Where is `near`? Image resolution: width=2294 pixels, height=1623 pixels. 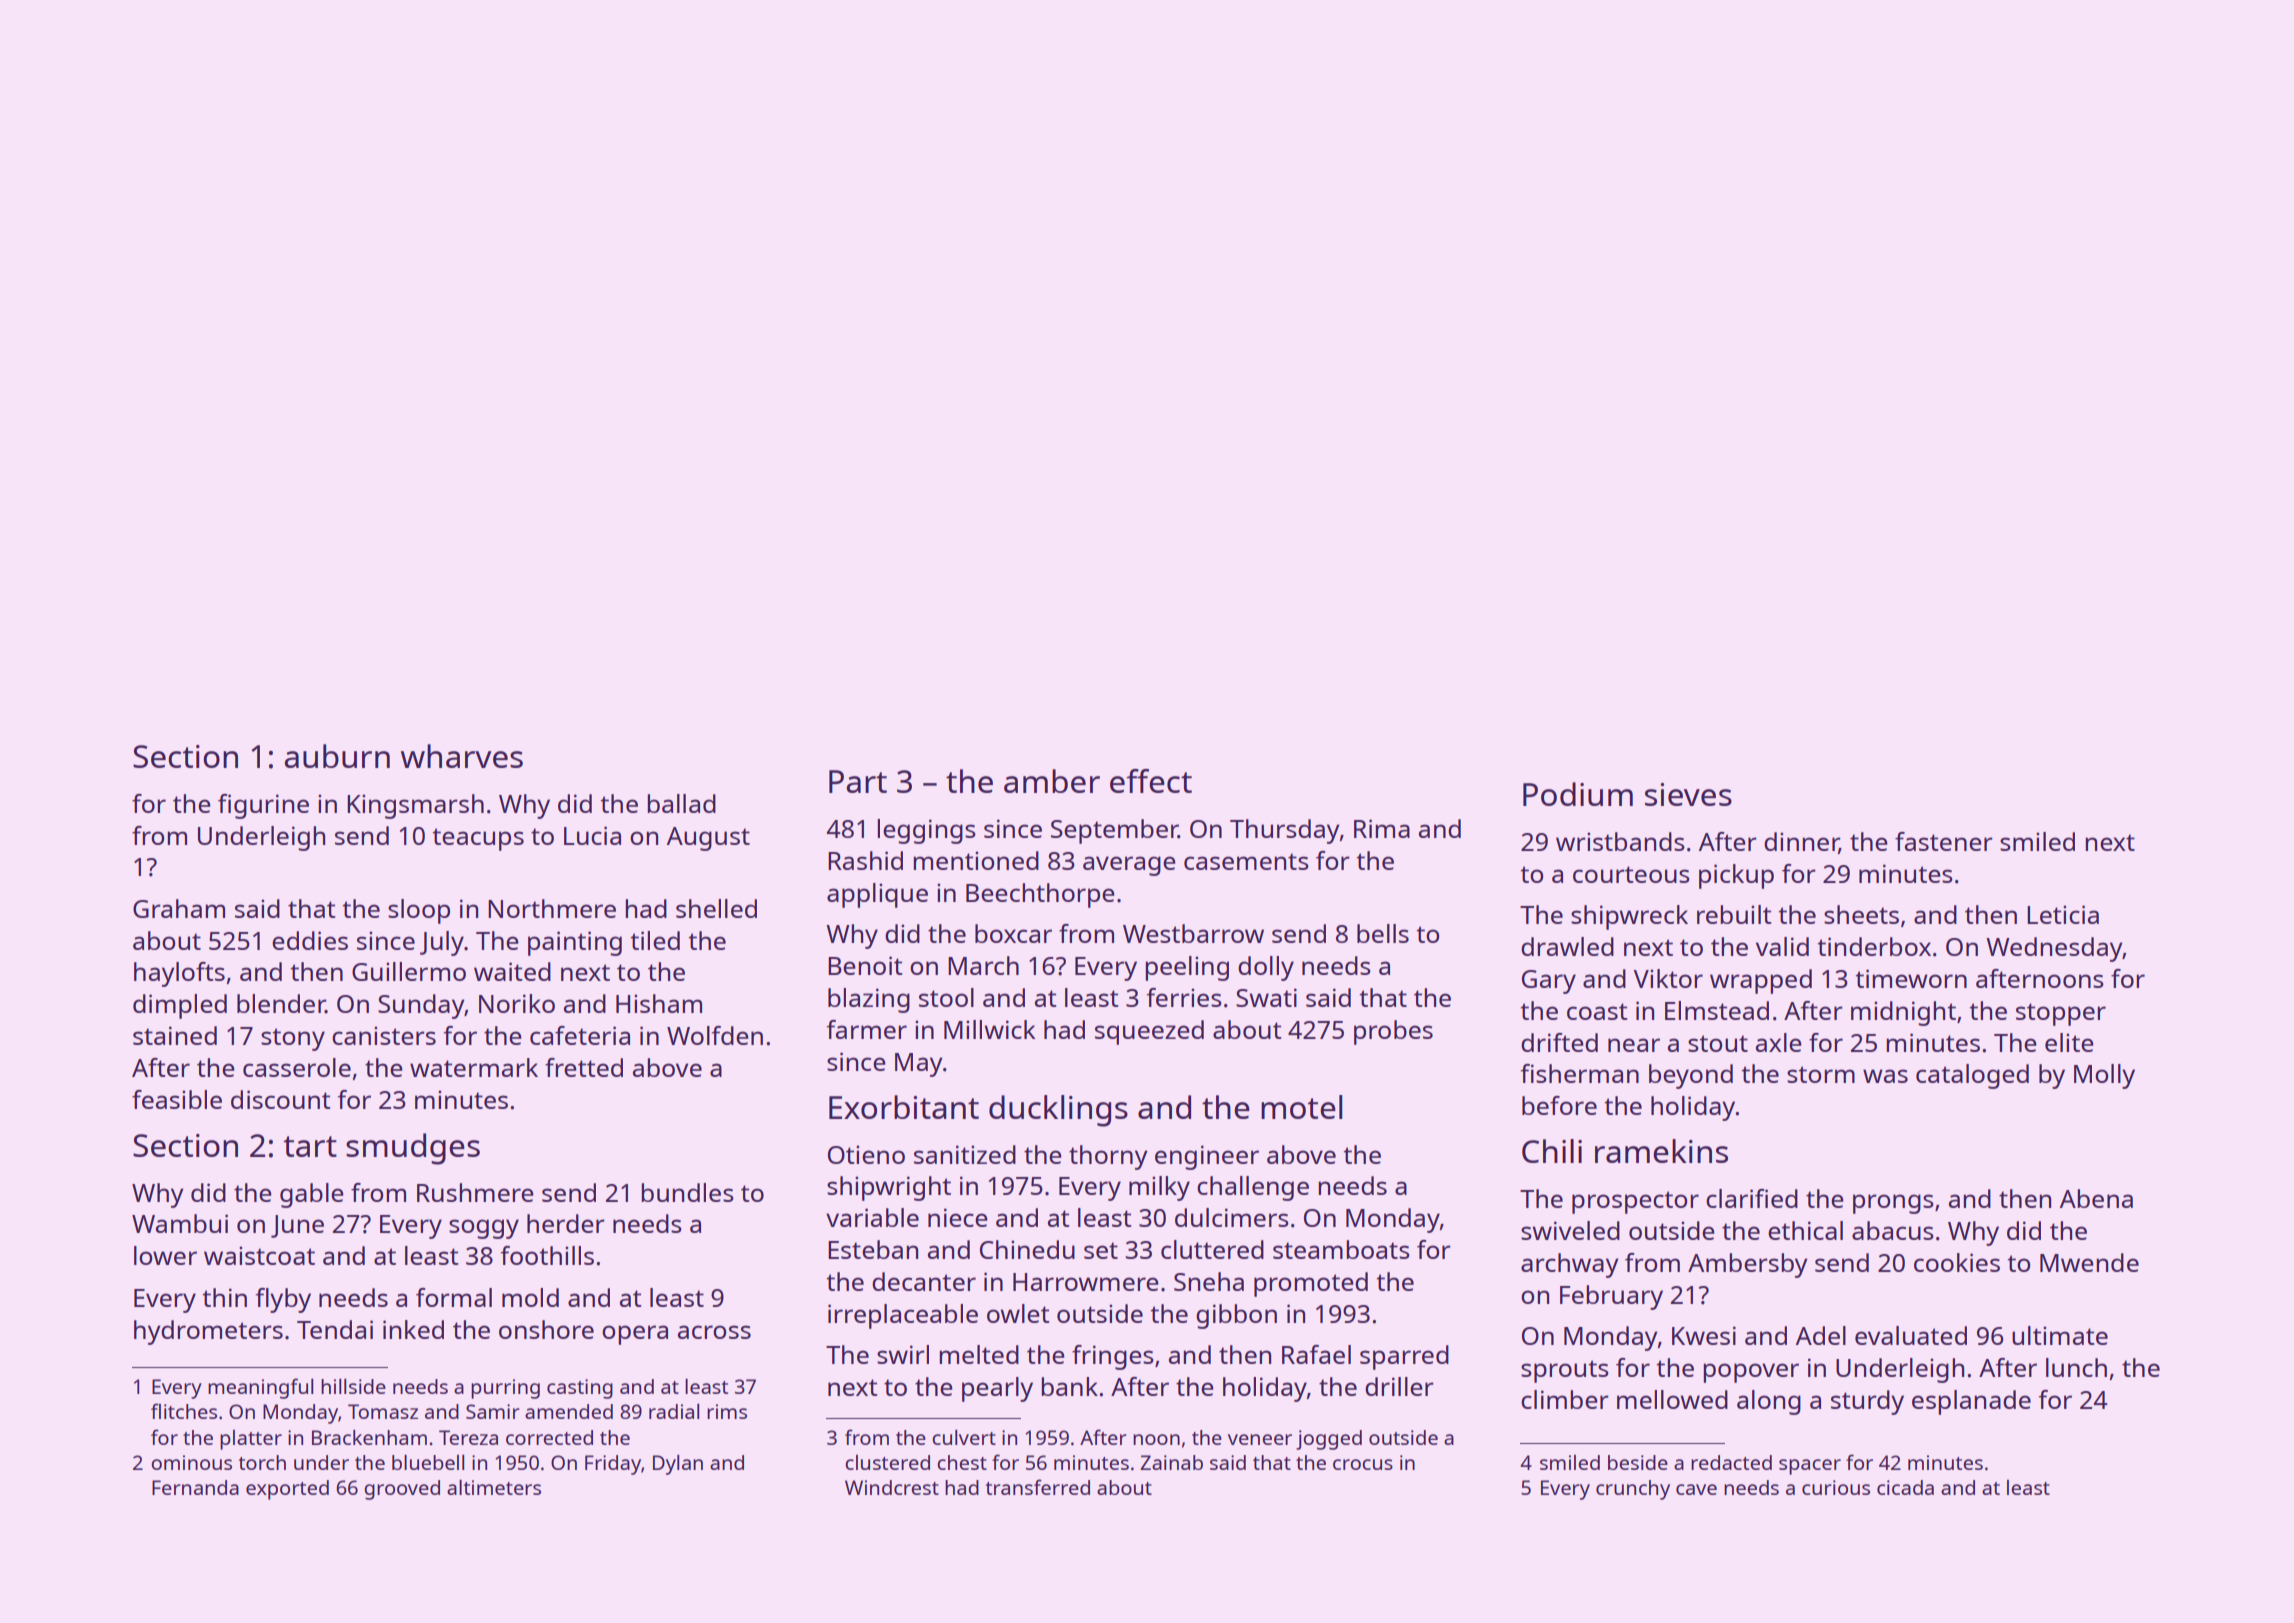
near is located at coordinates (1634, 1045).
